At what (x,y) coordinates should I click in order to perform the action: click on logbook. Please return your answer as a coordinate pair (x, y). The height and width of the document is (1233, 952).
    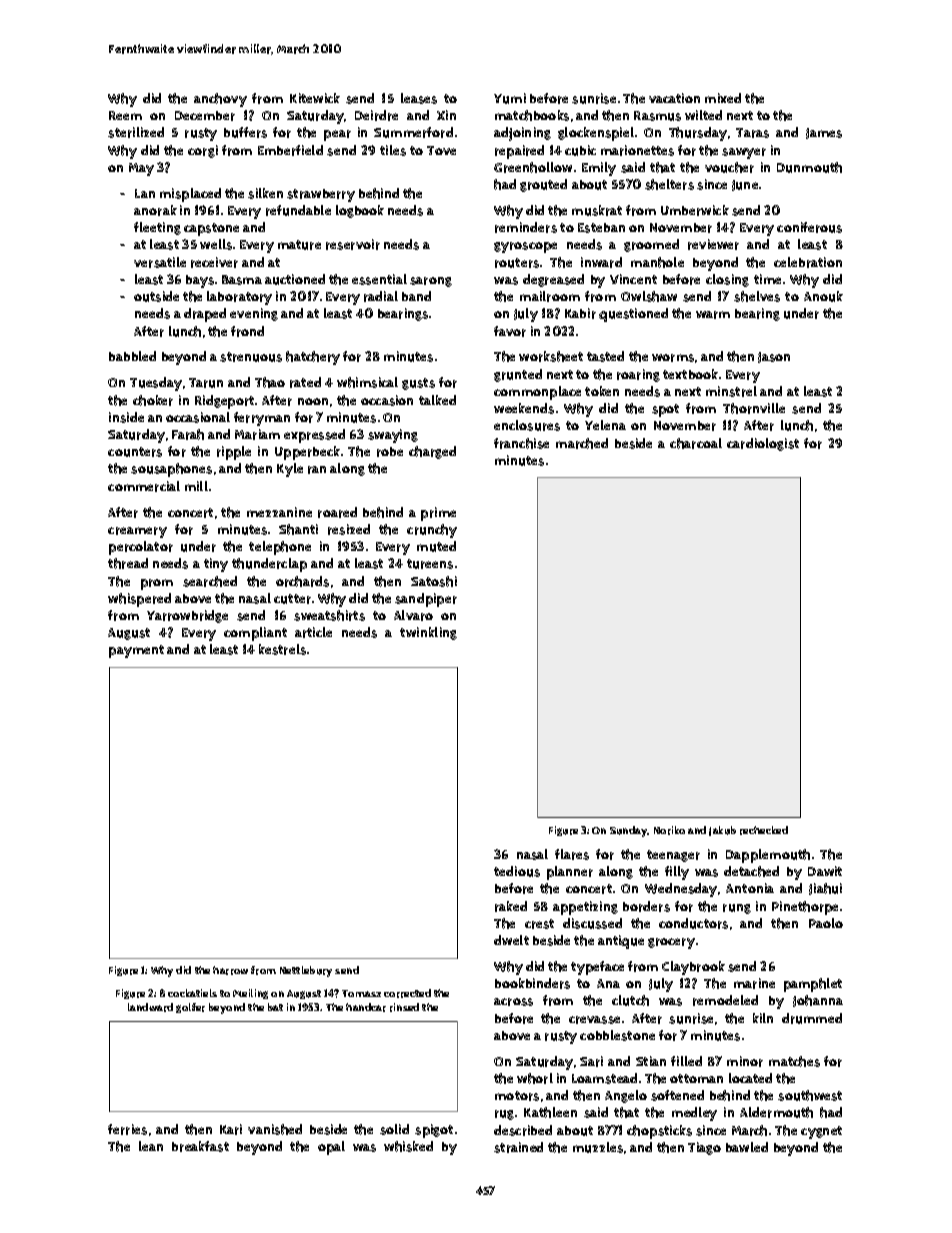
    Looking at the image, I should click on (360, 211).
